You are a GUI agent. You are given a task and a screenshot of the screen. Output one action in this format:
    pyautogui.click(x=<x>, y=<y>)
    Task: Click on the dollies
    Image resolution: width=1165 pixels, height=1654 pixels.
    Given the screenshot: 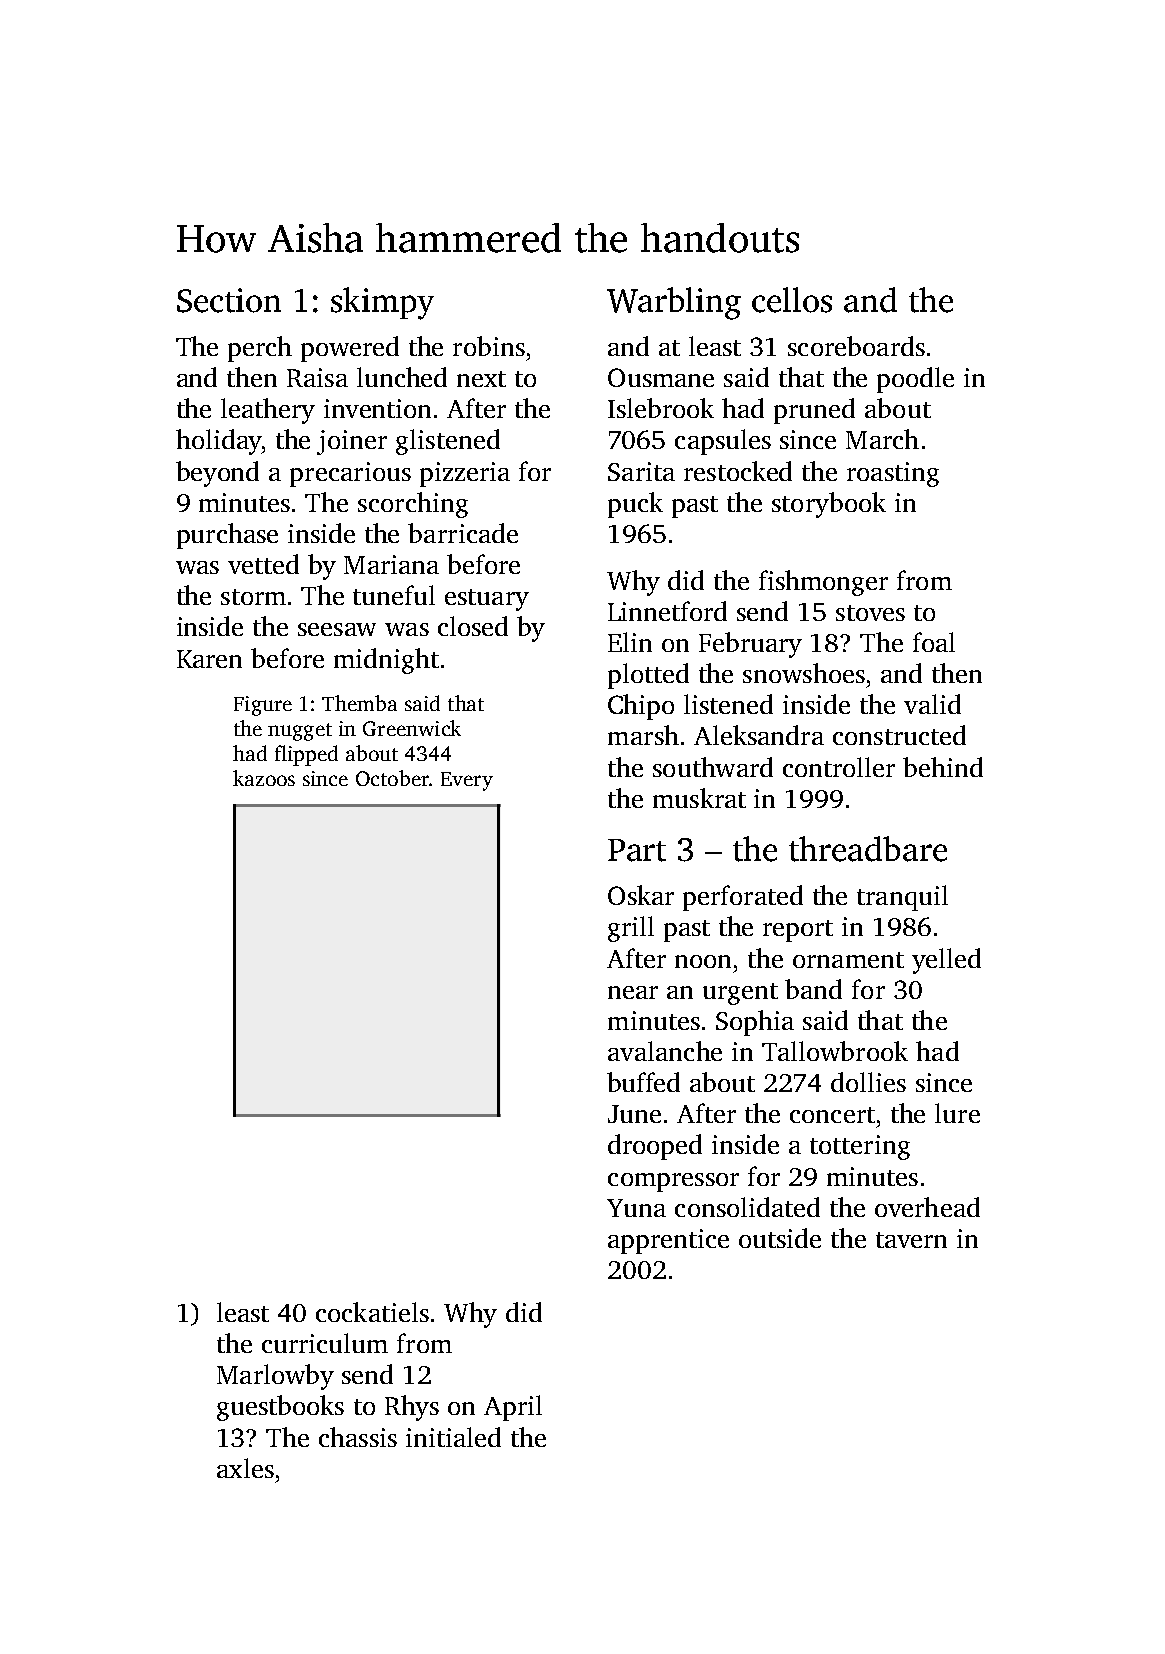 What is the action you would take?
    pyautogui.click(x=868, y=1082)
